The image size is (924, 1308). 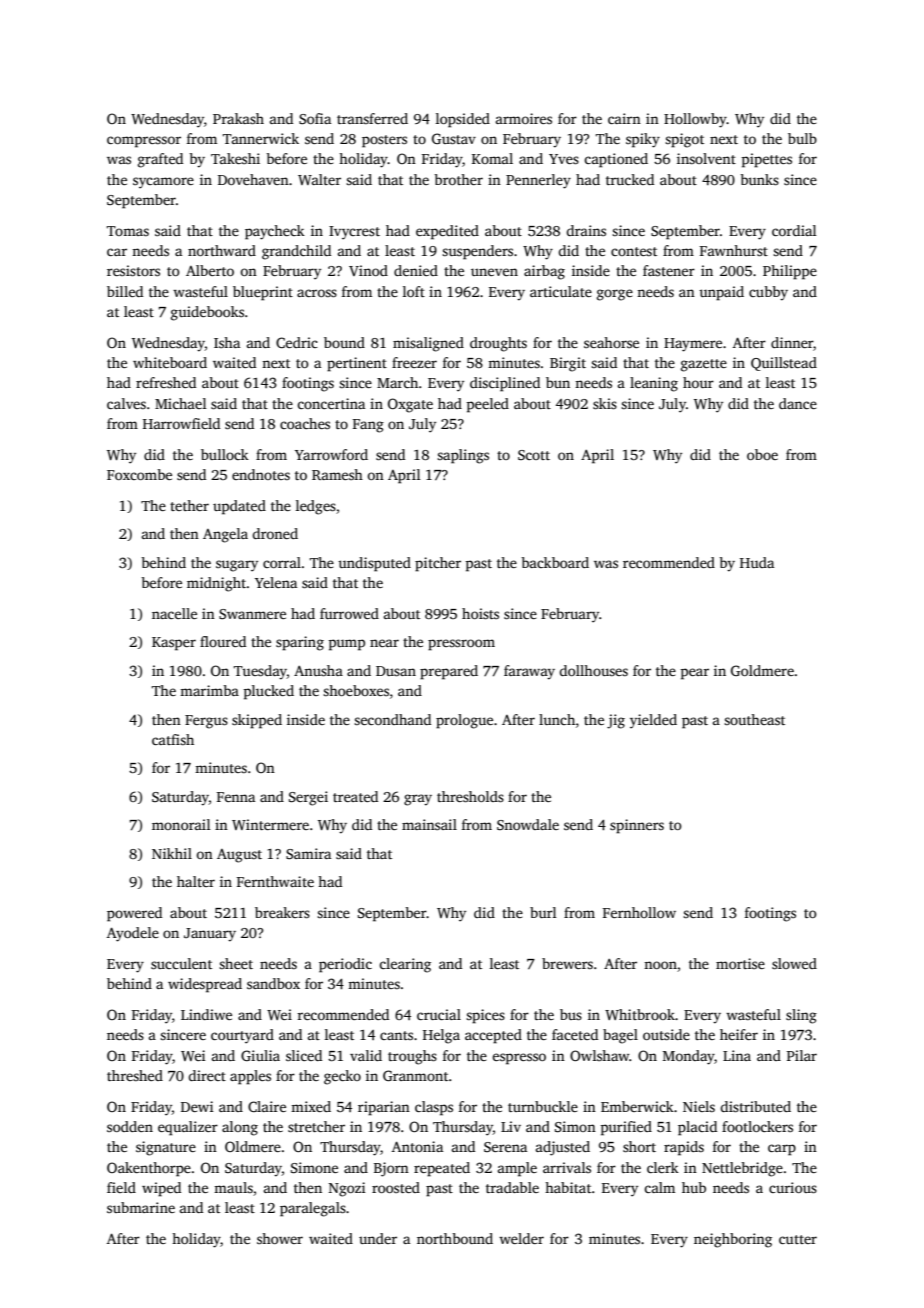 What do you see at coordinates (458, 179) in the image?
I see `brother` at bounding box center [458, 179].
